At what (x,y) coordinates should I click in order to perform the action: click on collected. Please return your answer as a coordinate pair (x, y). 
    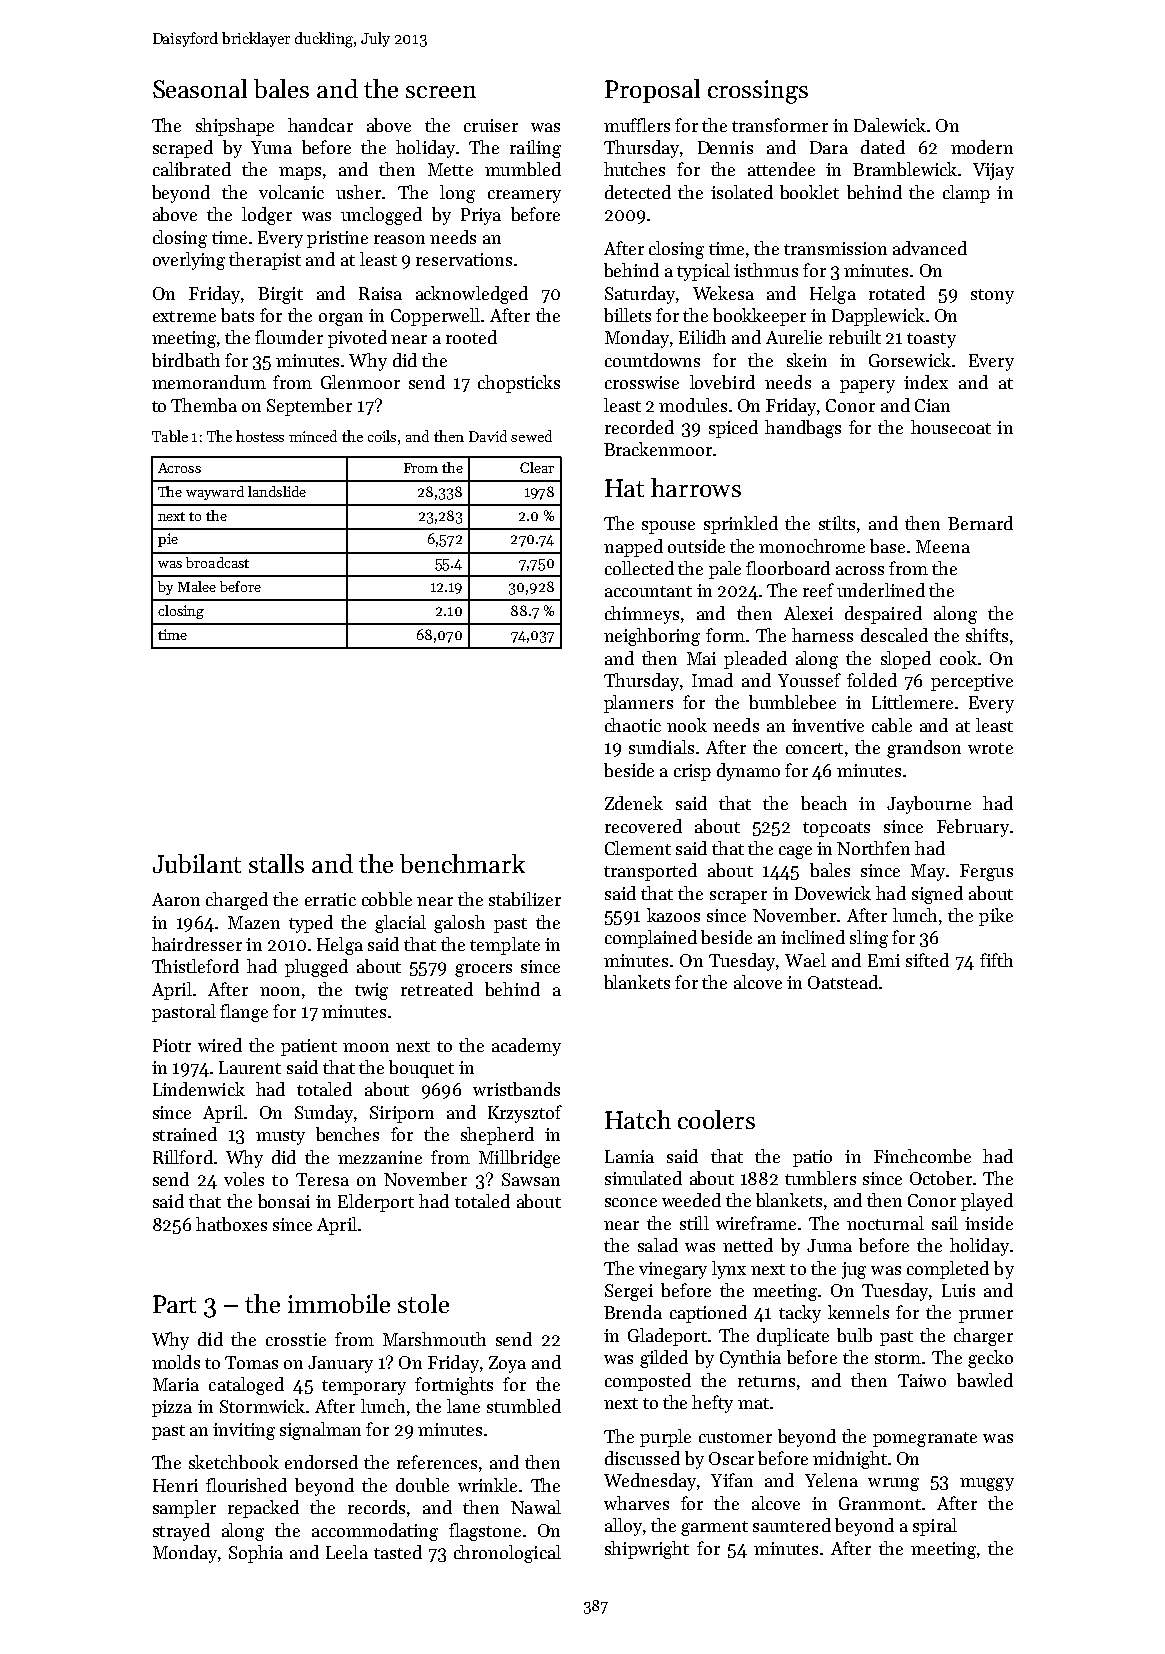
    Looking at the image, I should click on (639, 568).
